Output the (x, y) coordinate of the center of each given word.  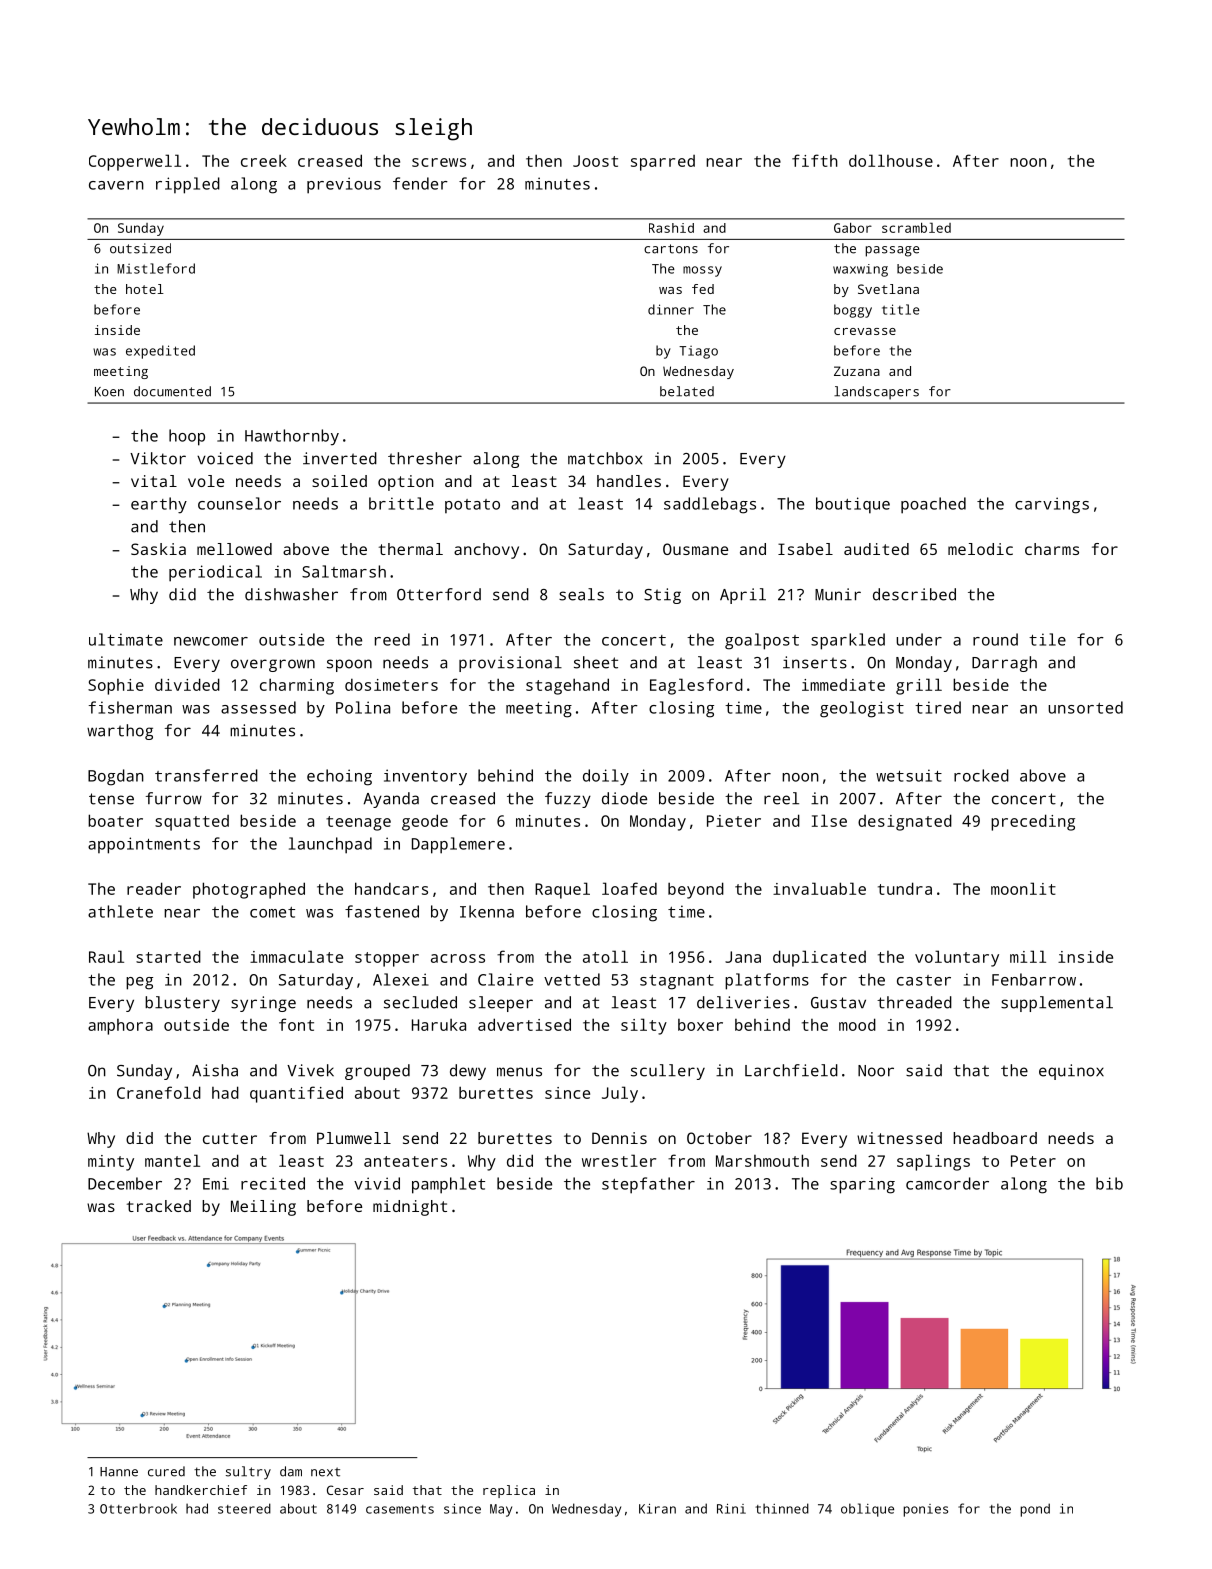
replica (509, 1491)
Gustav (838, 1003)
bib (1109, 1183)
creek (264, 161)
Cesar (345, 1490)
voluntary (957, 958)
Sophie (116, 687)
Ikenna (487, 911)
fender (420, 183)
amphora (120, 1027)
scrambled (916, 227)
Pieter (734, 821)
